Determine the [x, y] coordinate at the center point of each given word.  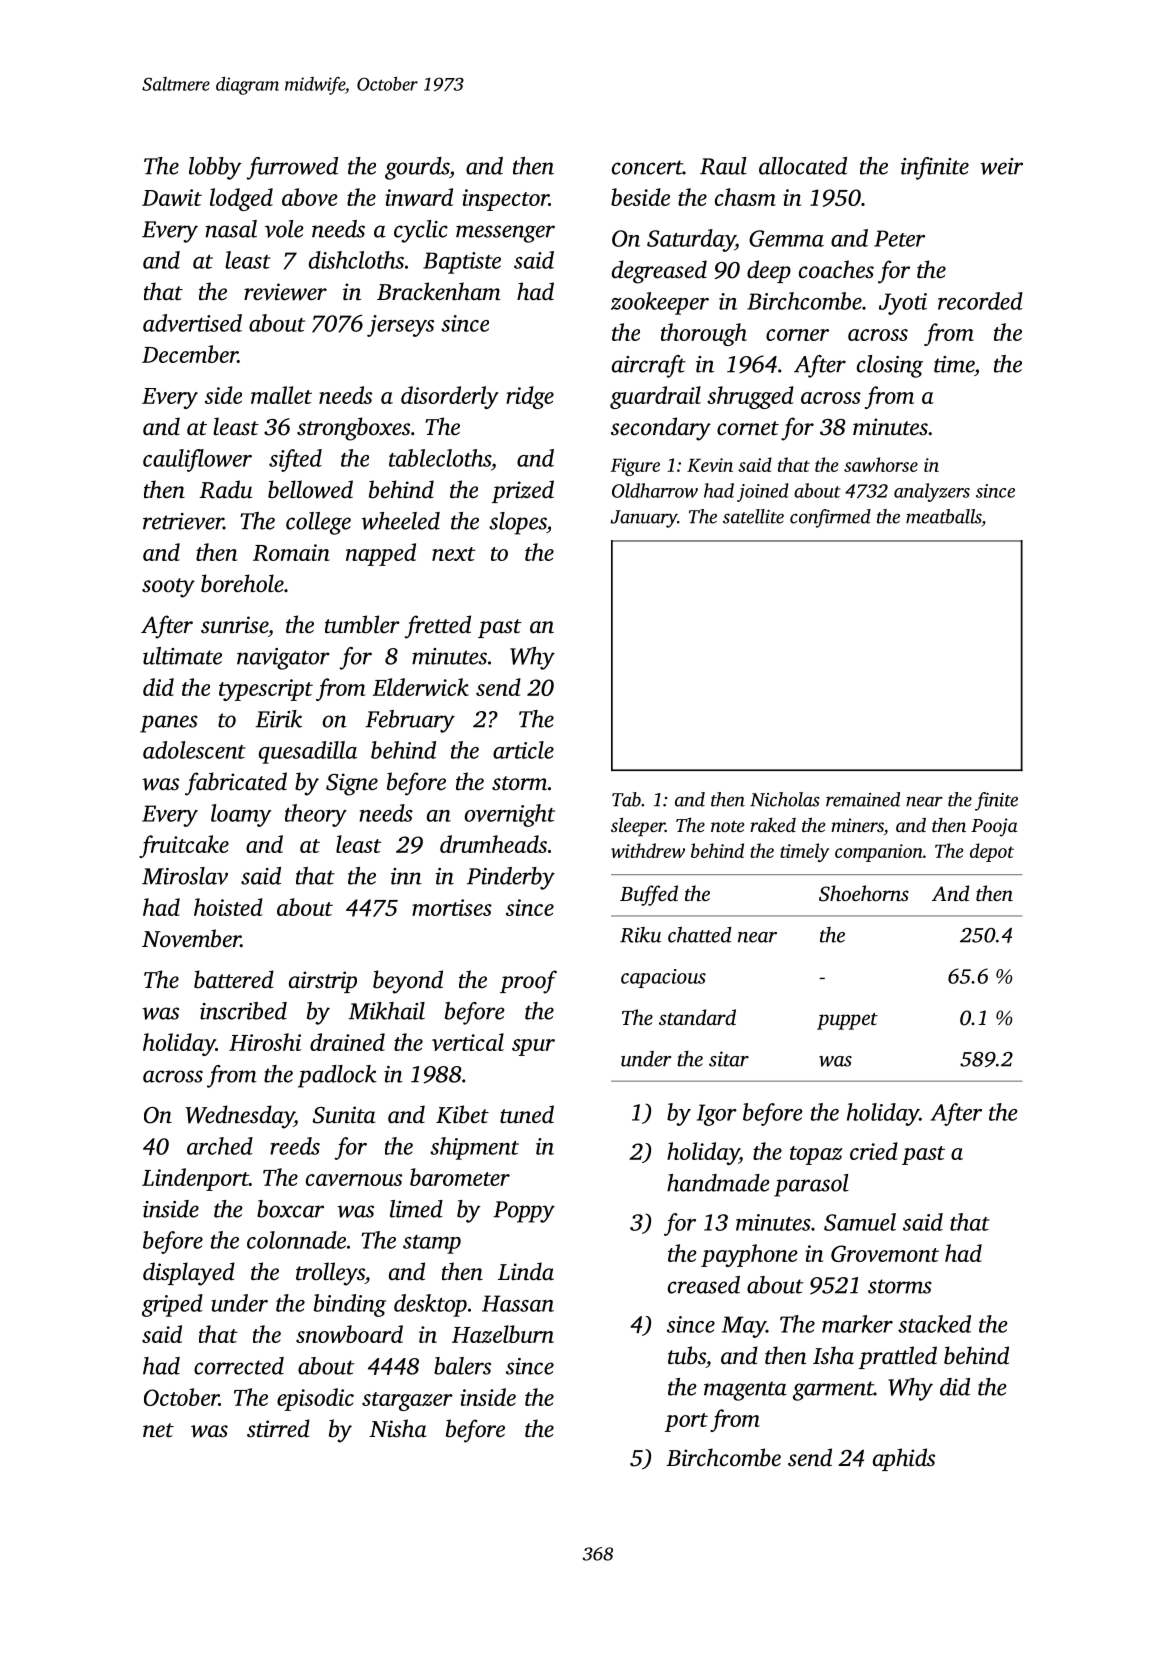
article [523, 750]
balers [462, 1366]
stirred [278, 1428]
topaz [816, 1155]
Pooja [994, 827]
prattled [898, 1357]
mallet [281, 395]
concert [647, 167]
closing [890, 366]
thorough [704, 334]
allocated [803, 166]
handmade [718, 1183]
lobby [215, 168]
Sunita [344, 1115]
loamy [241, 815]
